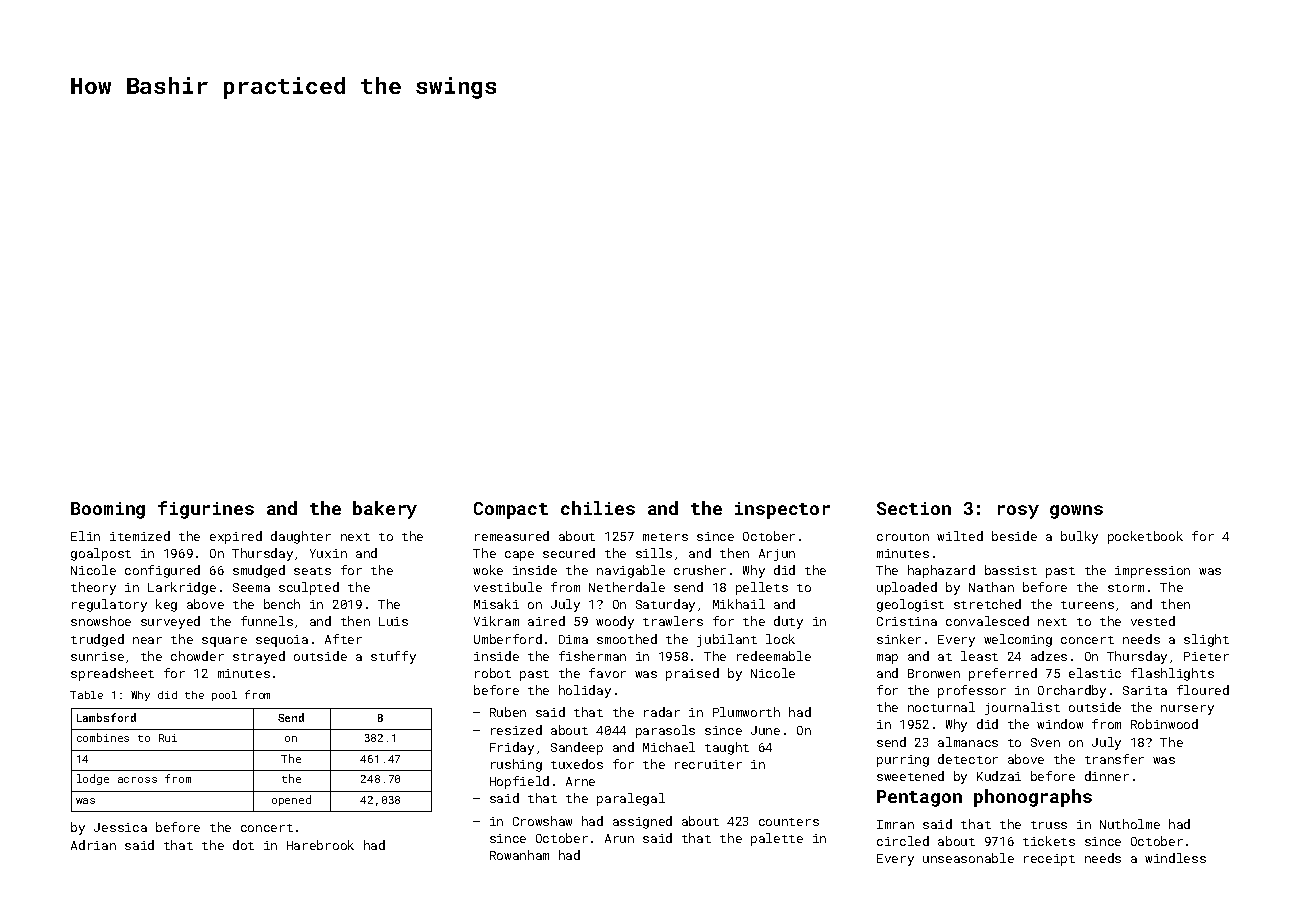 The image size is (1308, 924). What do you see at coordinates (746, 712) in the image?
I see `Plumworth` at bounding box center [746, 712].
